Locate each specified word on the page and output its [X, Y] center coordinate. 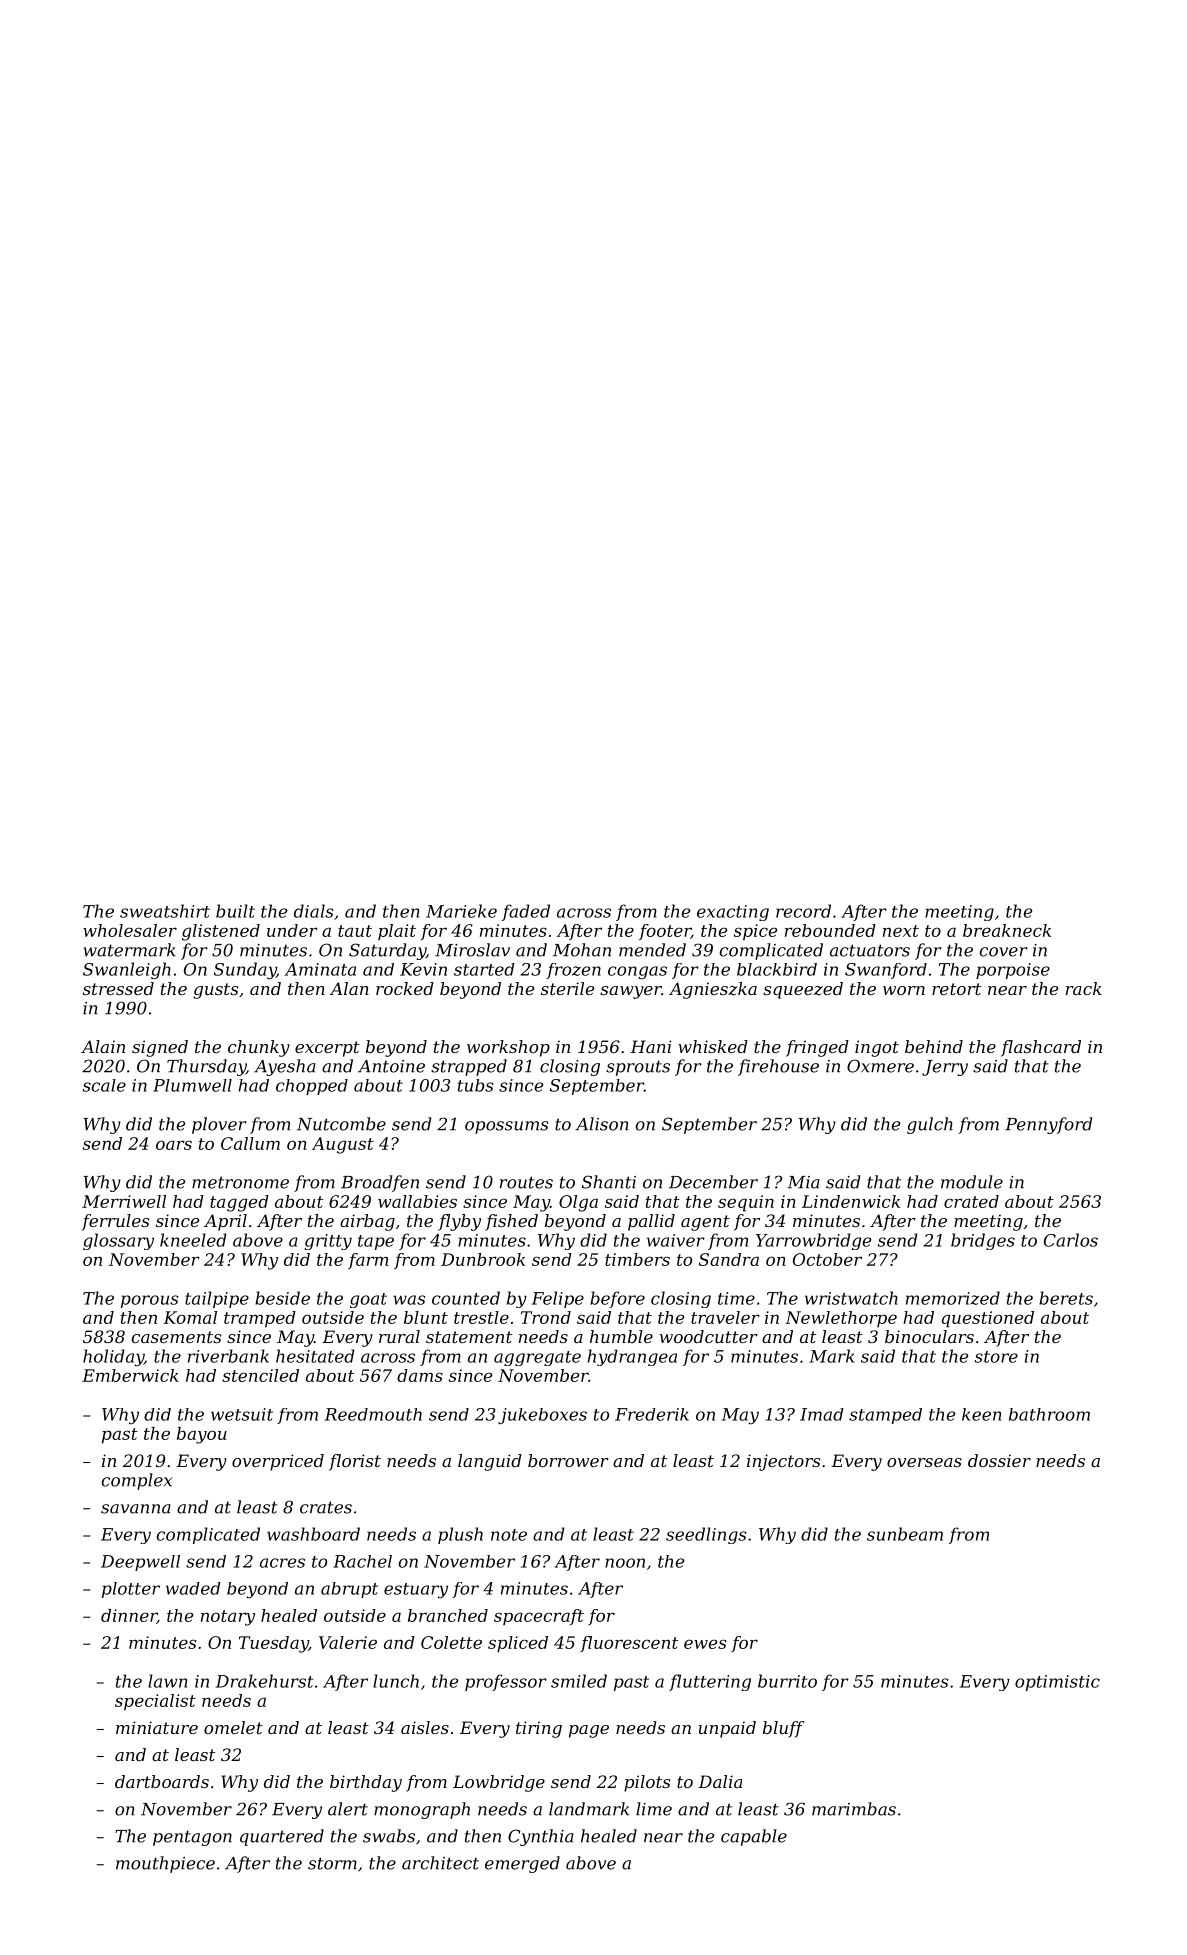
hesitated [315, 1356]
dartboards [162, 1781]
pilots [647, 1783]
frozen [573, 971]
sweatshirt [165, 911]
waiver [676, 1240]
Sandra [729, 1259]
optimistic [1057, 1683]
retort [956, 989]
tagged [239, 1203]
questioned [988, 1319]
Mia [804, 1182]
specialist [155, 1702]
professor [506, 1682]
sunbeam [905, 1534]
